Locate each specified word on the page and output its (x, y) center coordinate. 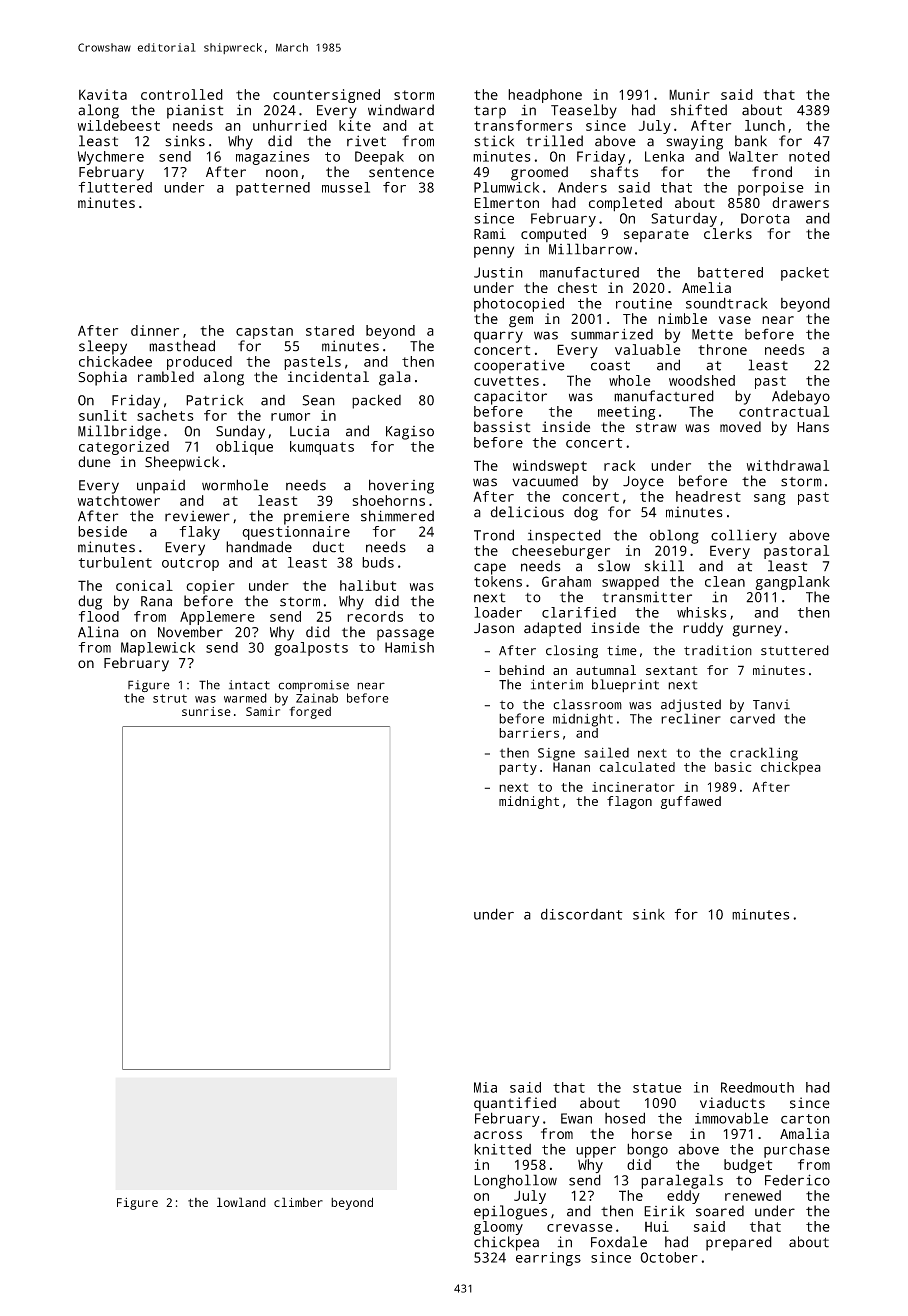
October (669, 1257)
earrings (548, 1259)
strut (170, 698)
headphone (545, 96)
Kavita (103, 94)
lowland (241, 1202)
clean (725, 581)
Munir (689, 94)
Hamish (409, 647)
